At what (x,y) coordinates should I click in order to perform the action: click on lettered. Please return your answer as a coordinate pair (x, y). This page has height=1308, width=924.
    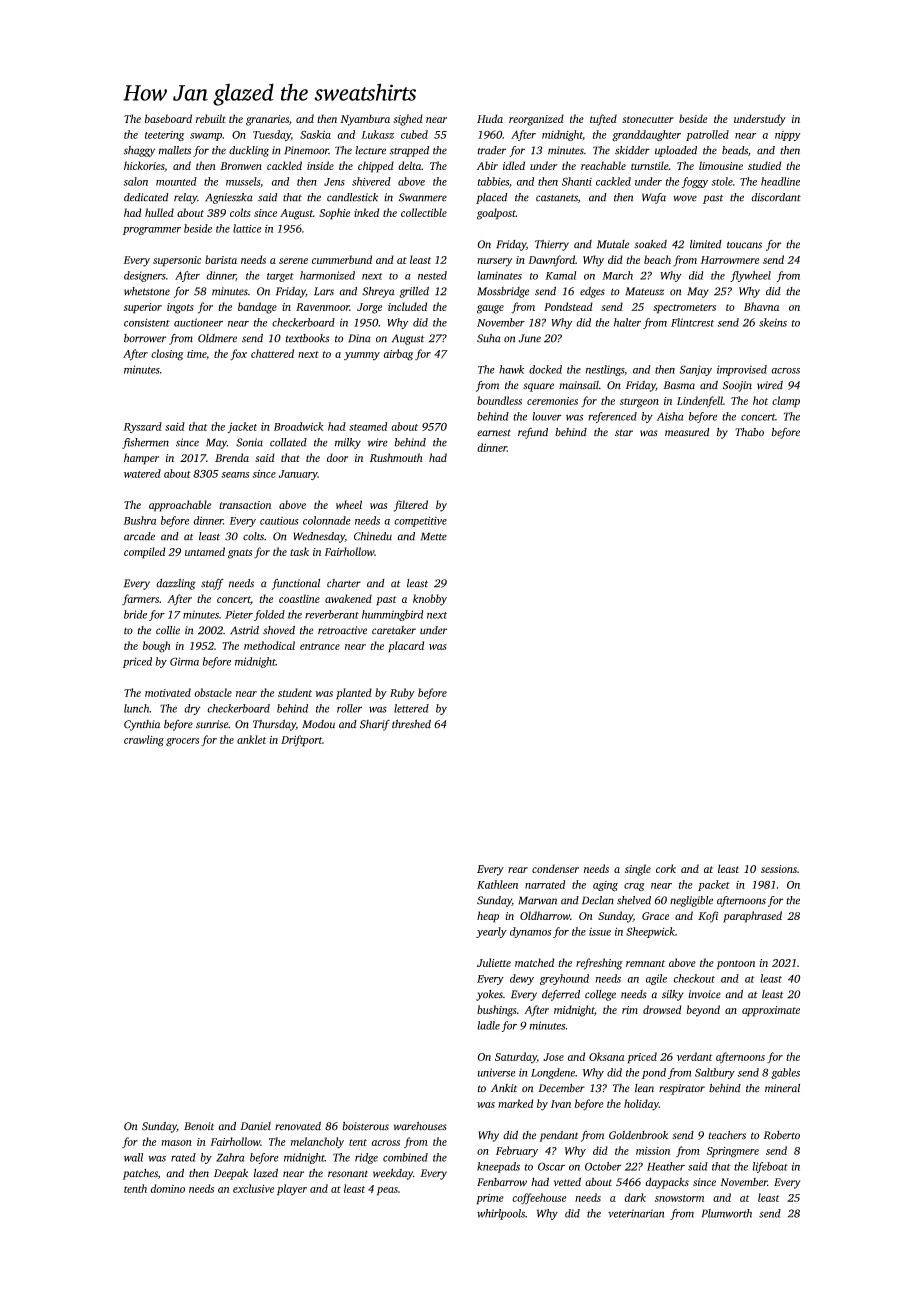
    Looking at the image, I should click on (411, 708).
